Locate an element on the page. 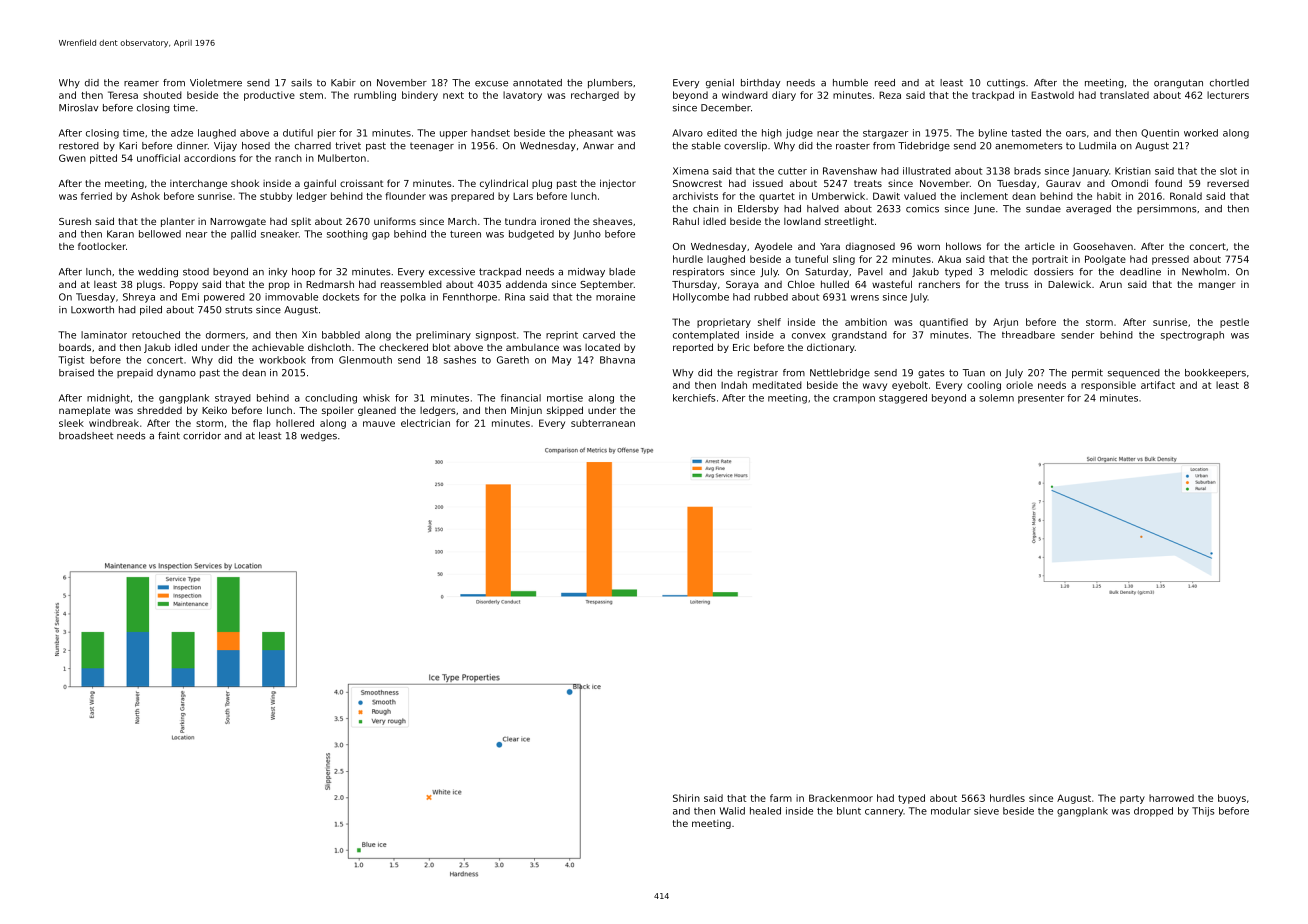 This page has width=1308, height=924. healed is located at coordinates (765, 811).
